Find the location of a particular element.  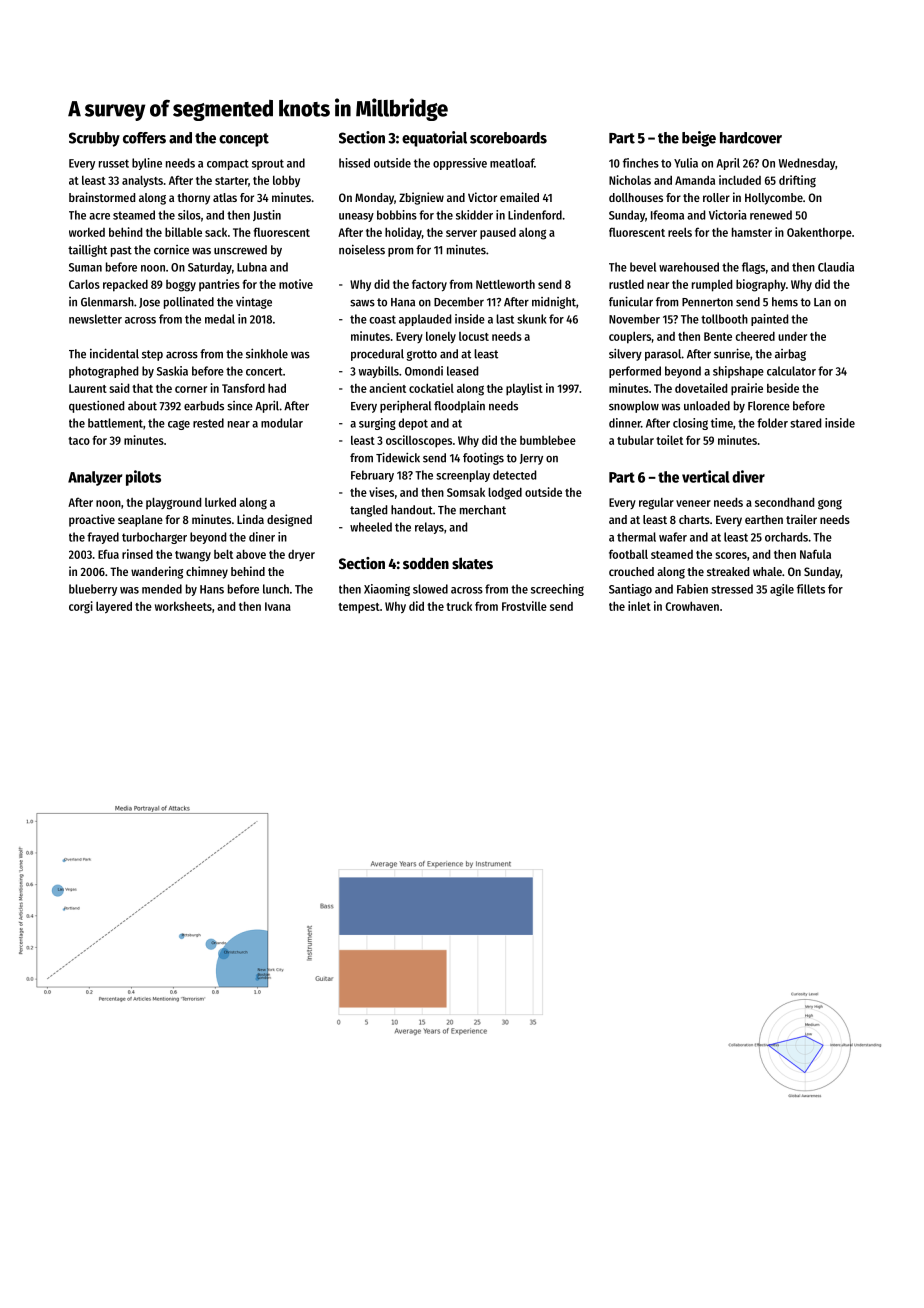

tempest is located at coordinates (359, 608).
